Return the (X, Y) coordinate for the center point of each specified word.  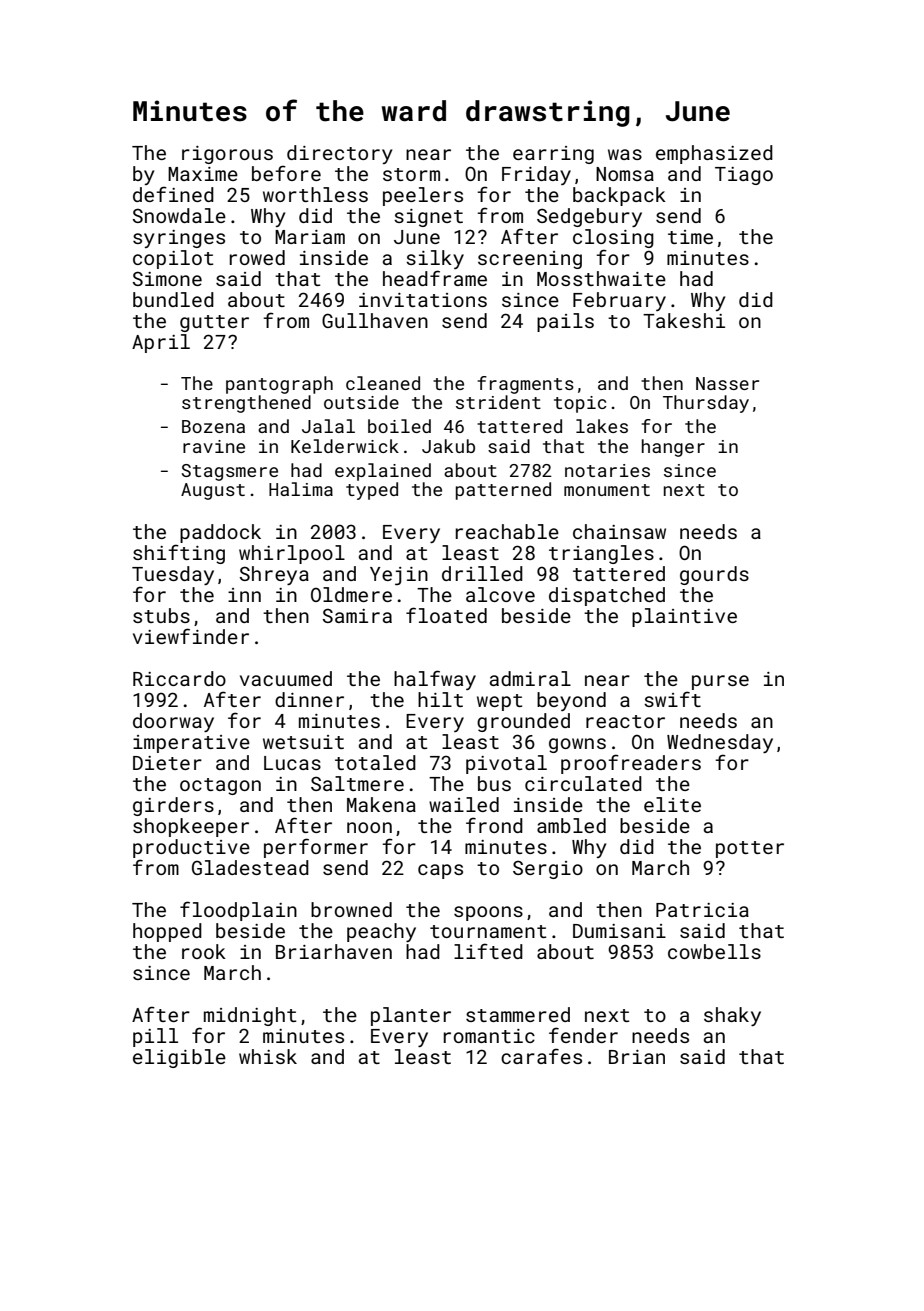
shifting (179, 554)
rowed (257, 257)
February (619, 301)
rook (204, 951)
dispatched (607, 596)
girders (173, 806)
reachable (507, 531)
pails (565, 322)
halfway (435, 680)
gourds (714, 575)
